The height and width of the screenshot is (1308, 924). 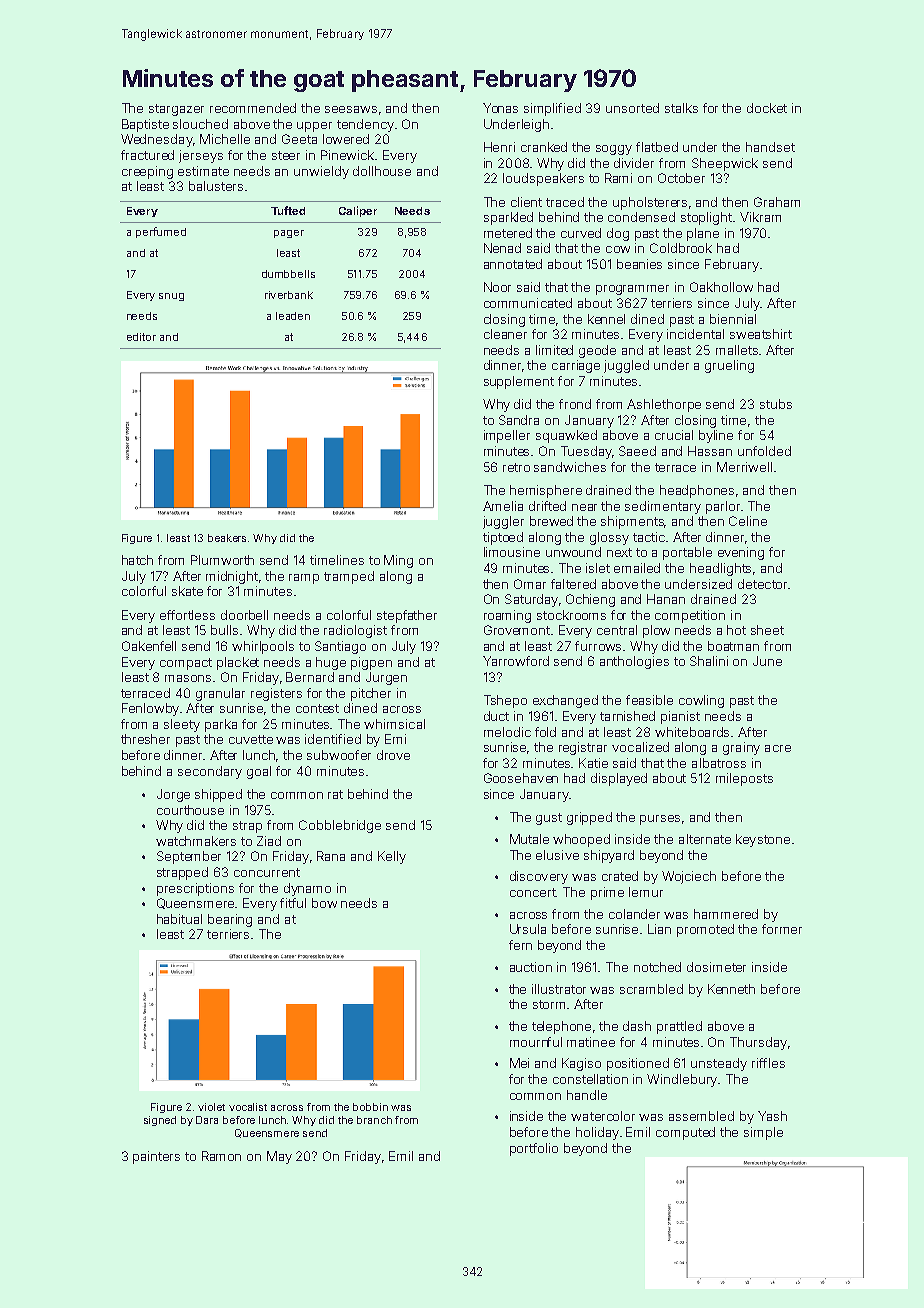 What do you see at coordinates (634, 163) in the screenshot?
I see `divider` at bounding box center [634, 163].
